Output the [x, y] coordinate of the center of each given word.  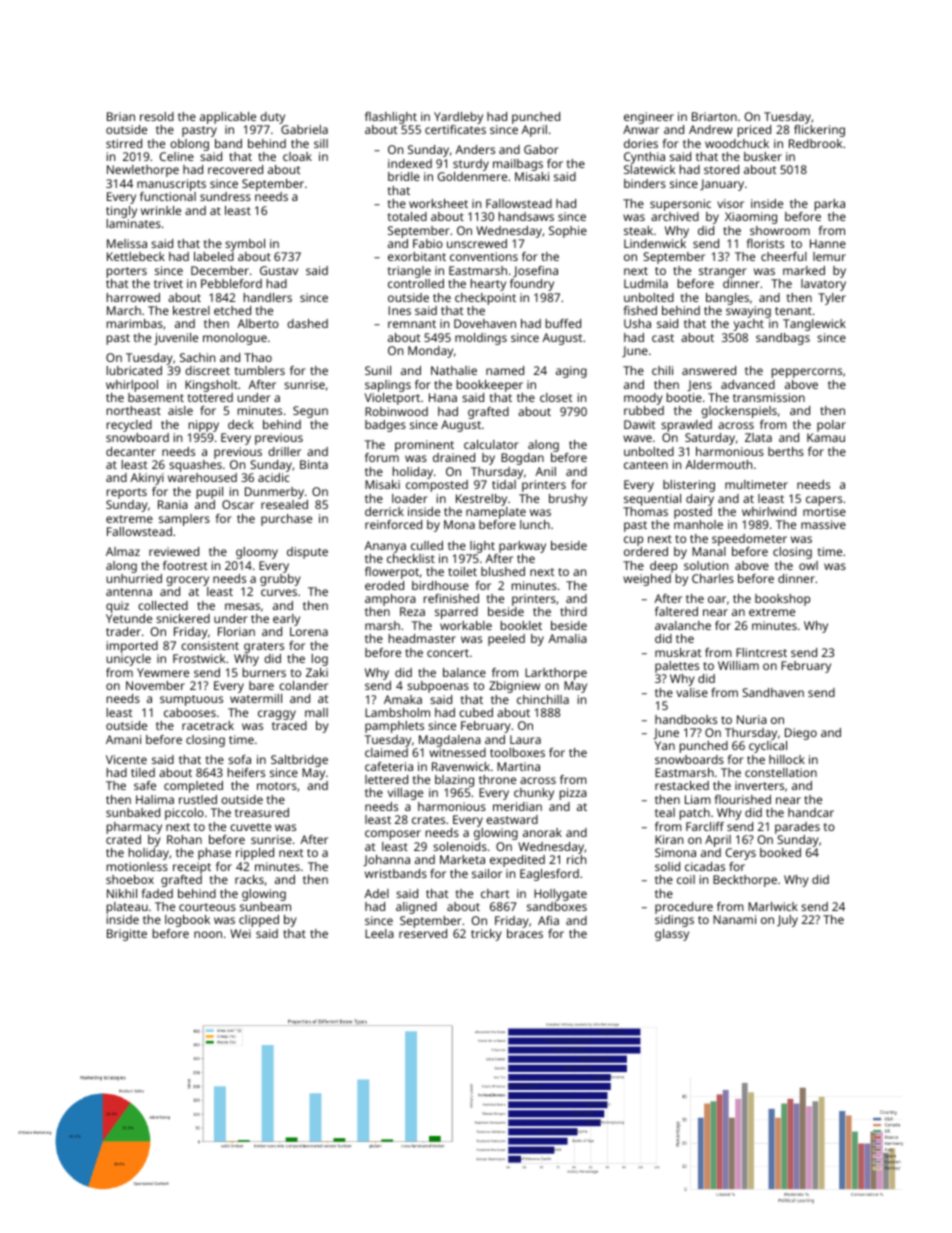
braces [525, 933]
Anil [545, 471]
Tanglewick [814, 325]
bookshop [782, 600]
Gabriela [304, 129]
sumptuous [191, 700]
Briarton [714, 116]
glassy [672, 935]
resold [157, 116]
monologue [235, 339]
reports [127, 493]
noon [208, 934]
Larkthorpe [556, 674]
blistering [689, 486]
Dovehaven [485, 323]
